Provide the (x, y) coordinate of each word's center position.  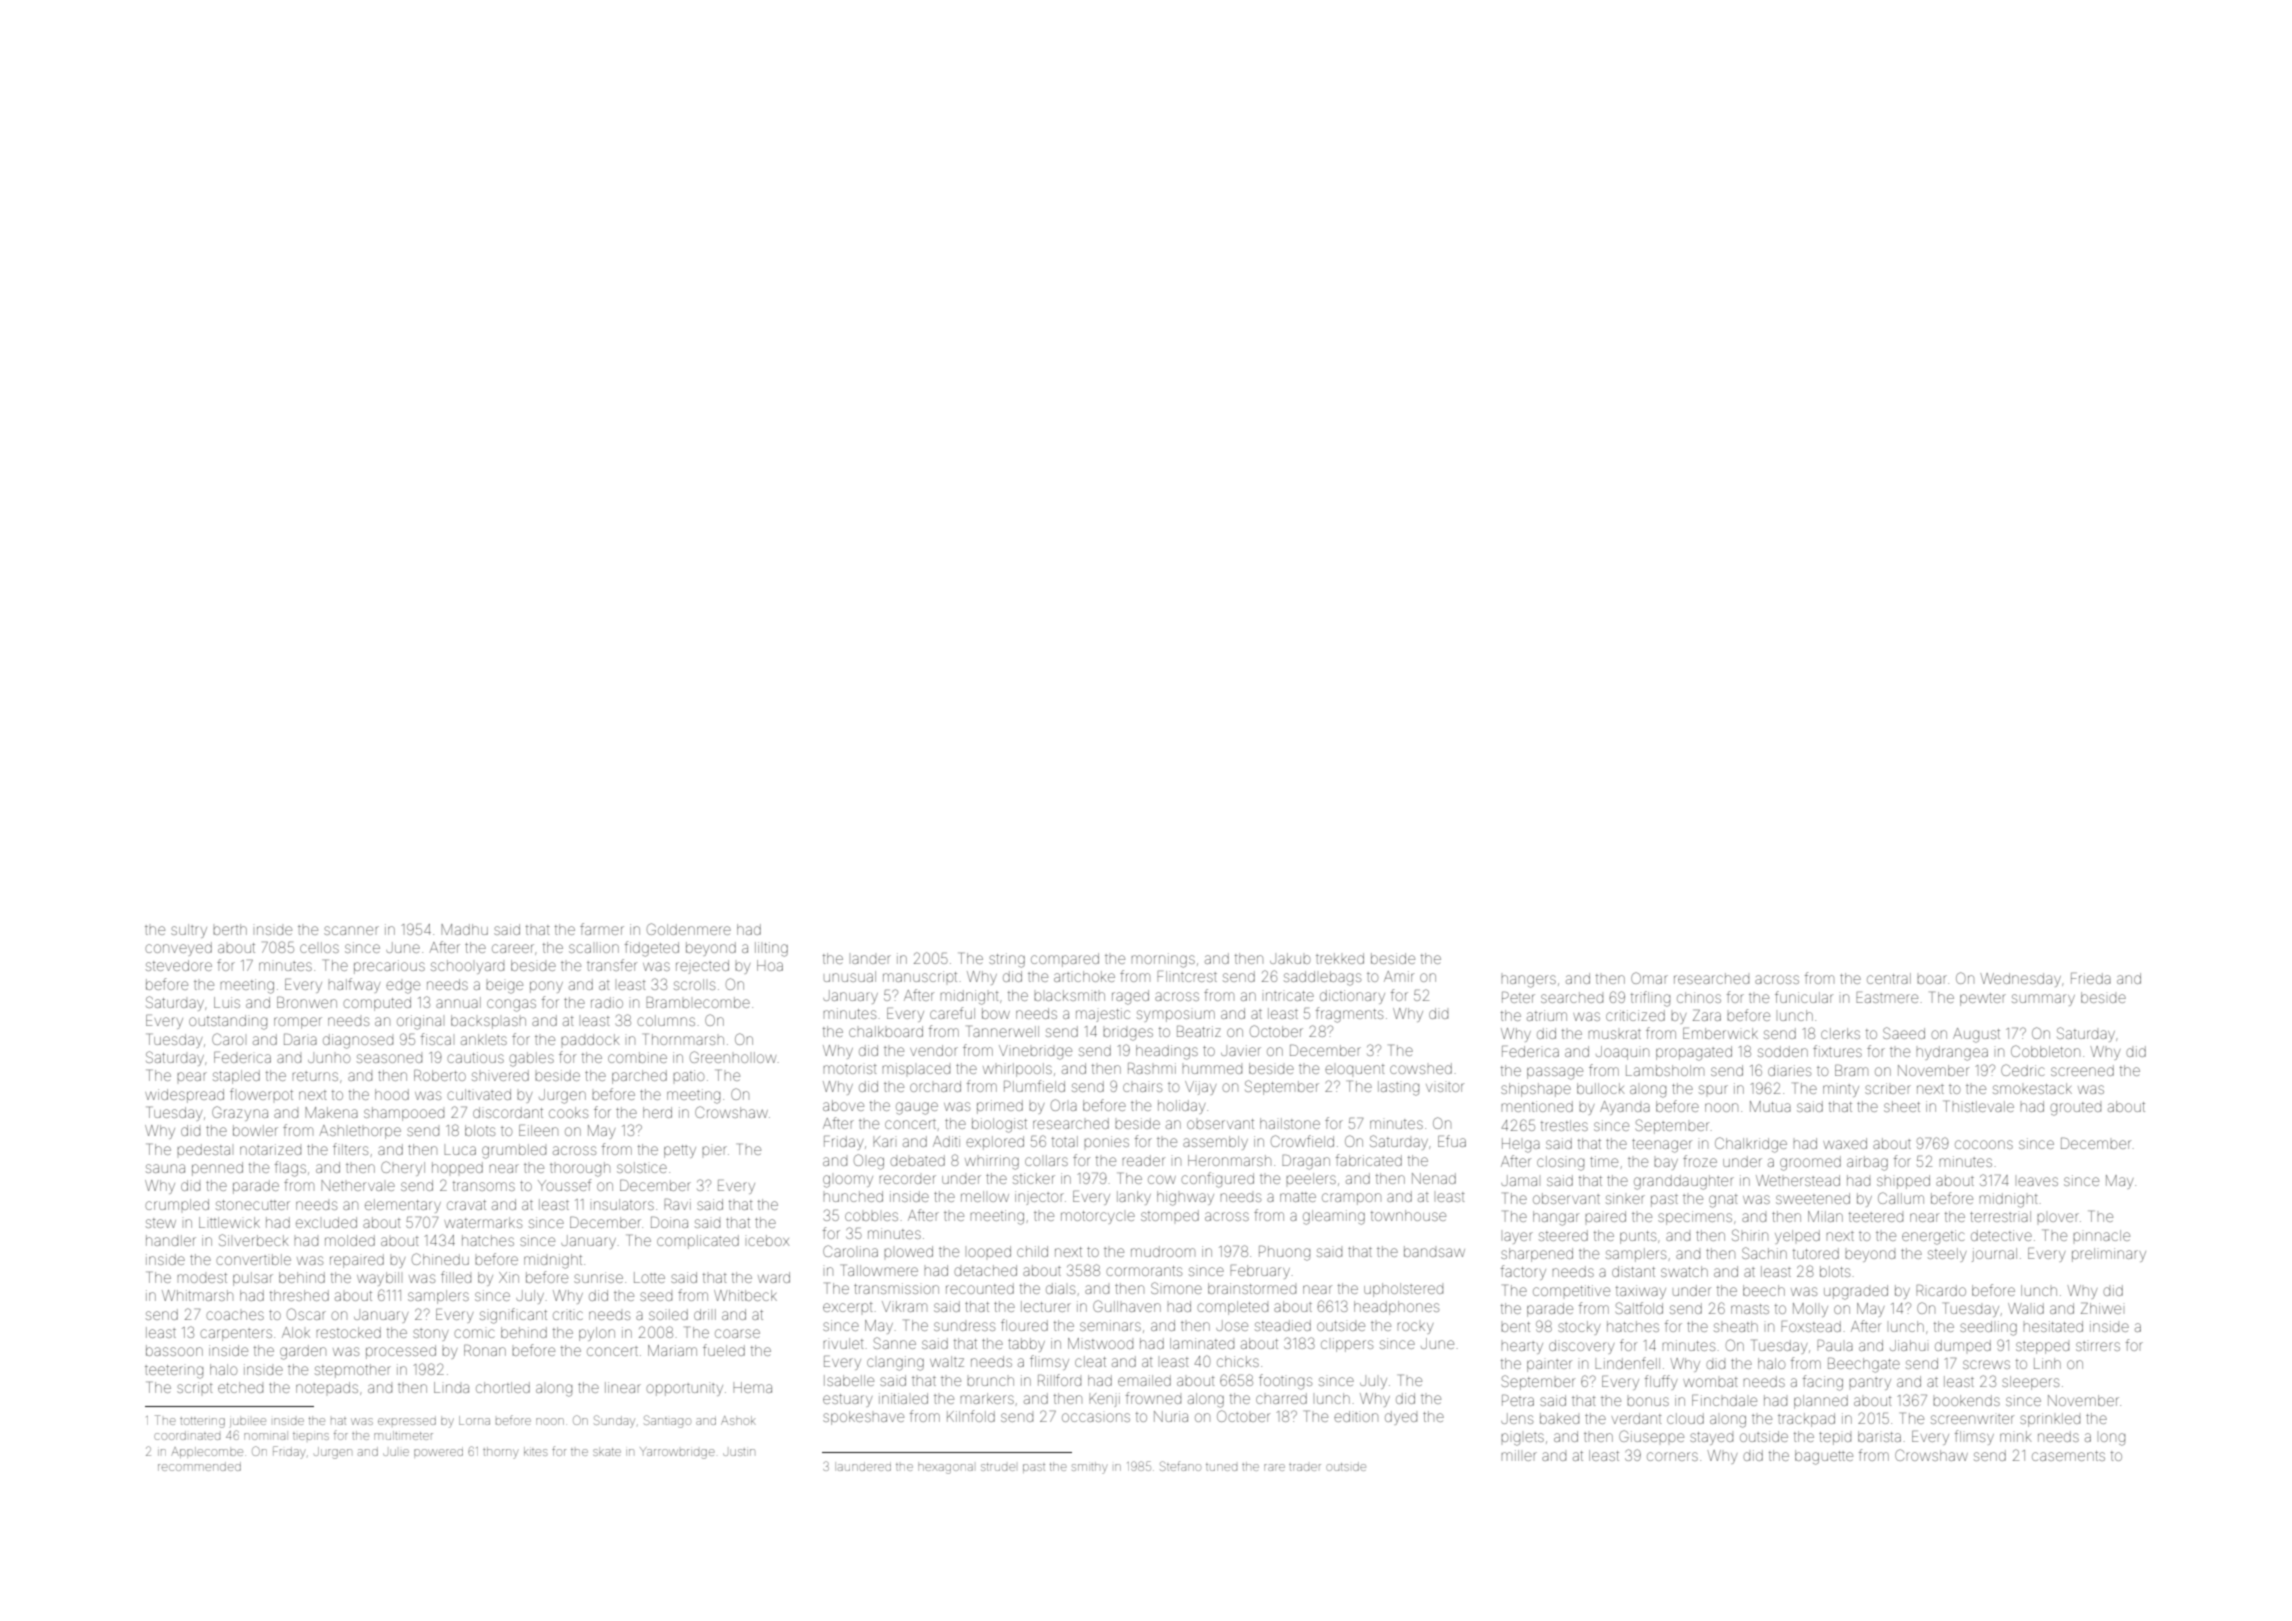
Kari (883, 1141)
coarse (737, 1333)
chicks (1238, 1361)
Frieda (2091, 978)
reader (1144, 1160)
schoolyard (467, 967)
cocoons (1984, 1144)
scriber (1888, 1088)
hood (392, 1094)
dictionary (1352, 997)
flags (290, 1169)
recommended (199, 1466)
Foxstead (1811, 1326)
